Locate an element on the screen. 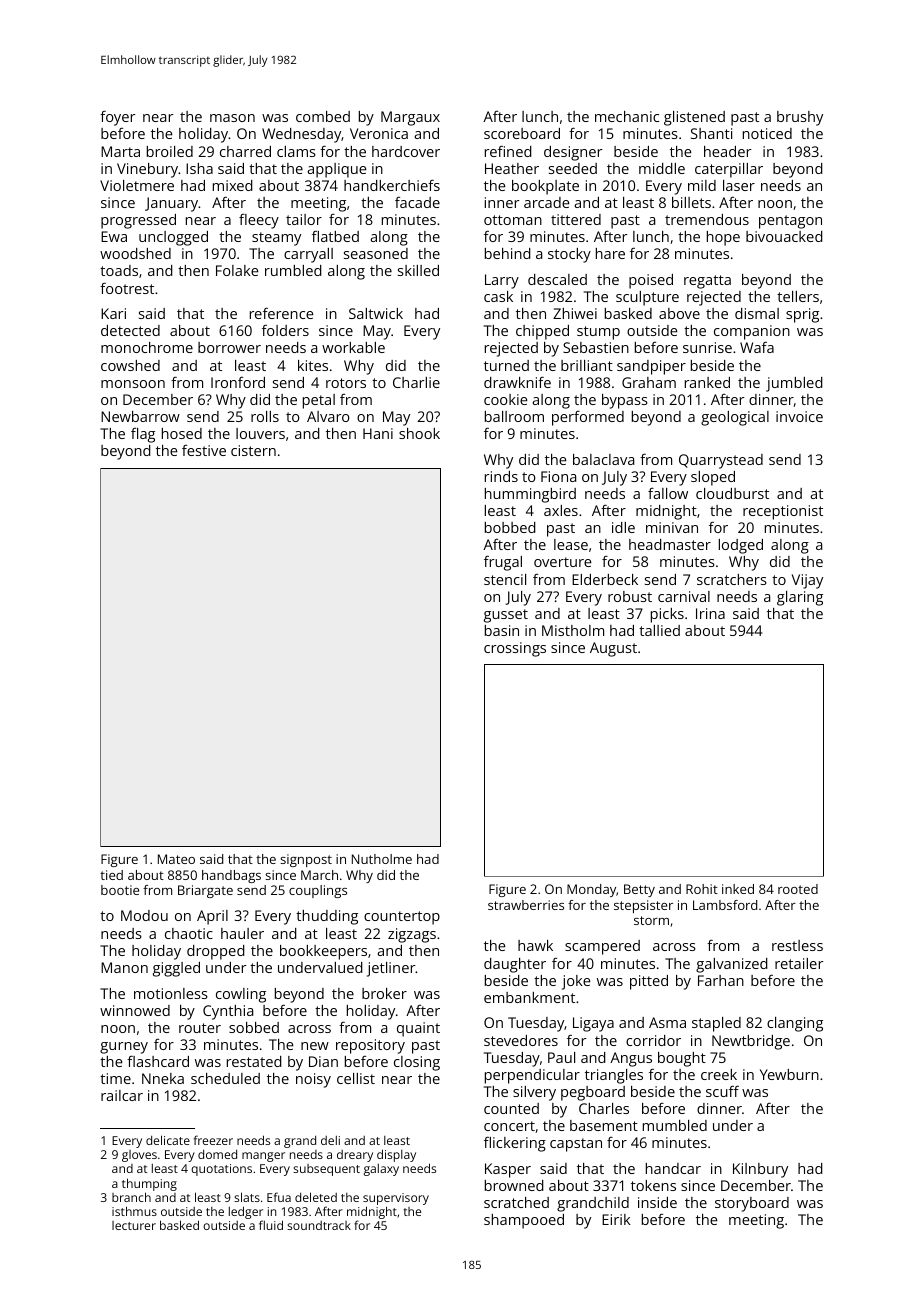 The image size is (924, 1308). gloves is located at coordinates (139, 1156).
